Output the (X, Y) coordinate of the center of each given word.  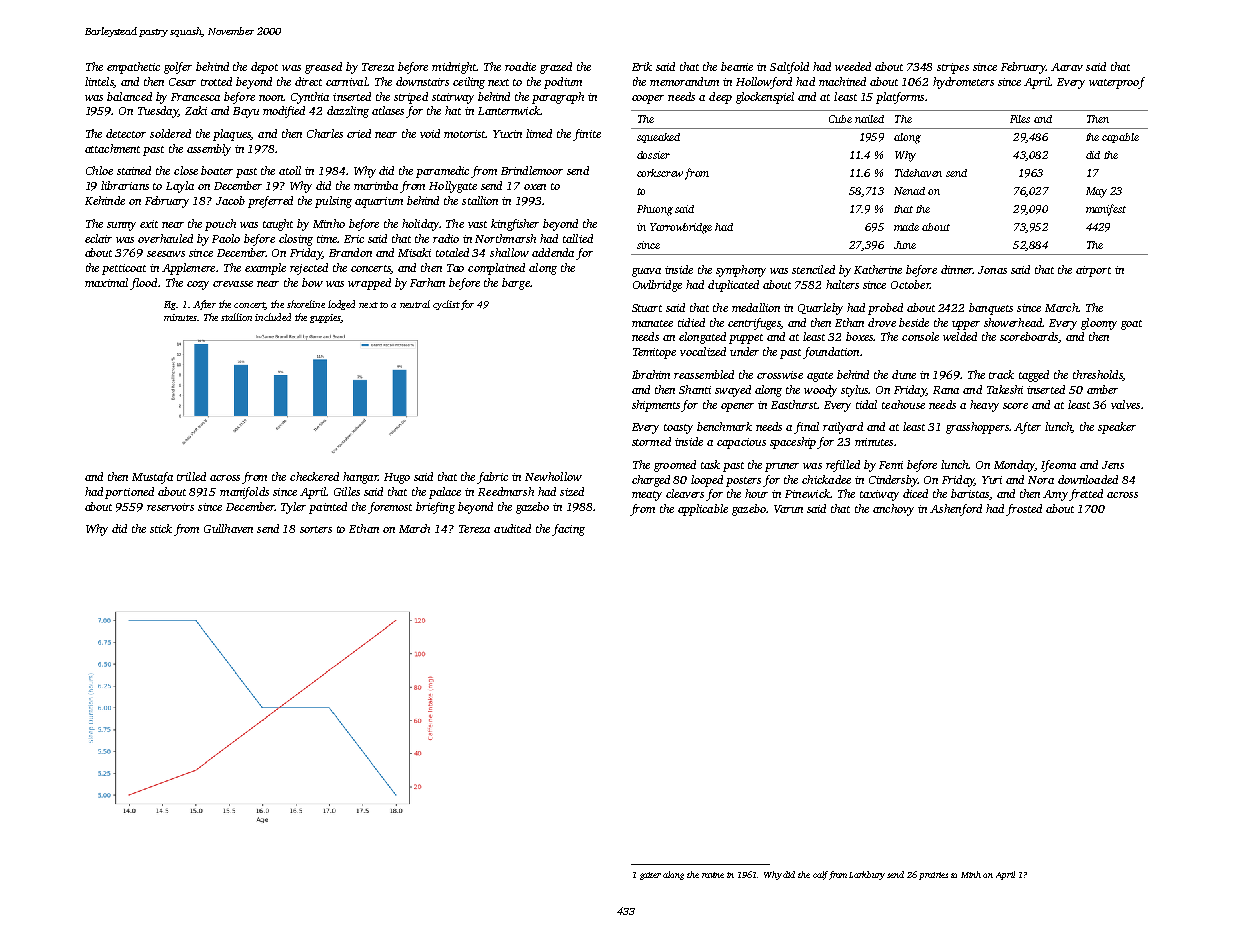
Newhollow (553, 476)
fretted (1086, 495)
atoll (290, 170)
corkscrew (660, 173)
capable (1120, 138)
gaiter (650, 876)
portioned (129, 493)
